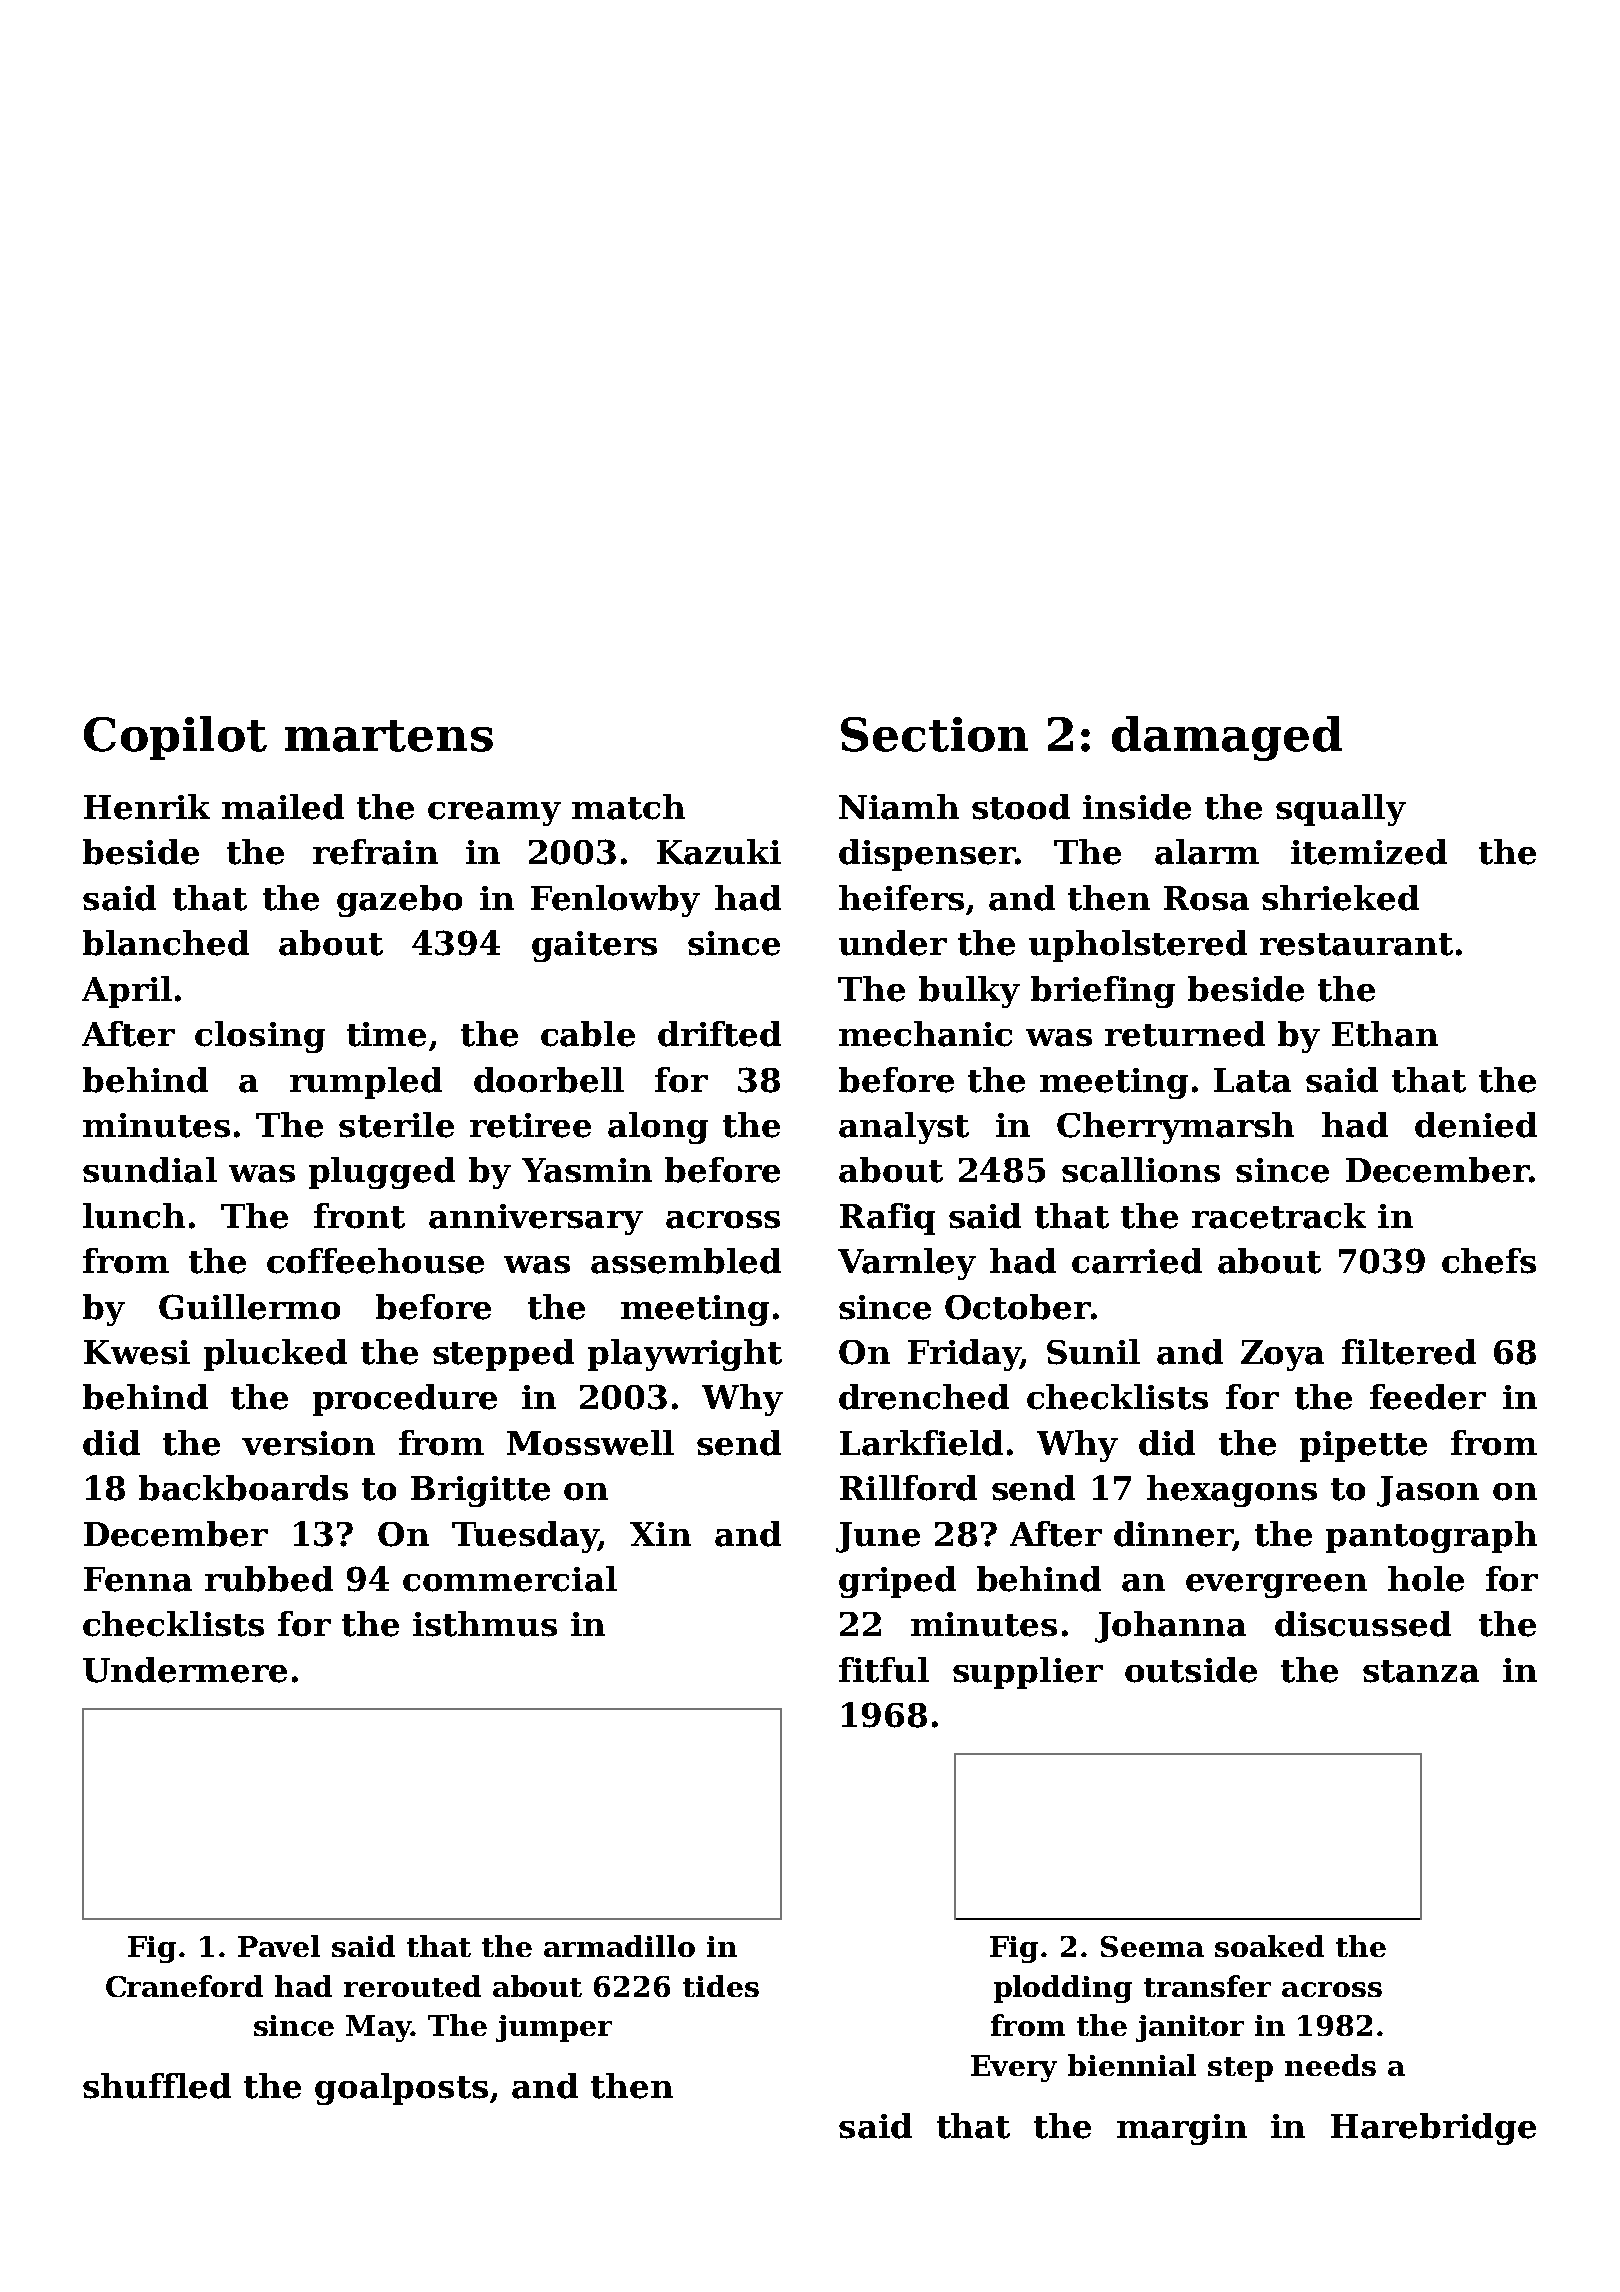 Image resolution: width=1620 pixels, height=2292 pixels. I want to click on martens, so click(389, 736).
